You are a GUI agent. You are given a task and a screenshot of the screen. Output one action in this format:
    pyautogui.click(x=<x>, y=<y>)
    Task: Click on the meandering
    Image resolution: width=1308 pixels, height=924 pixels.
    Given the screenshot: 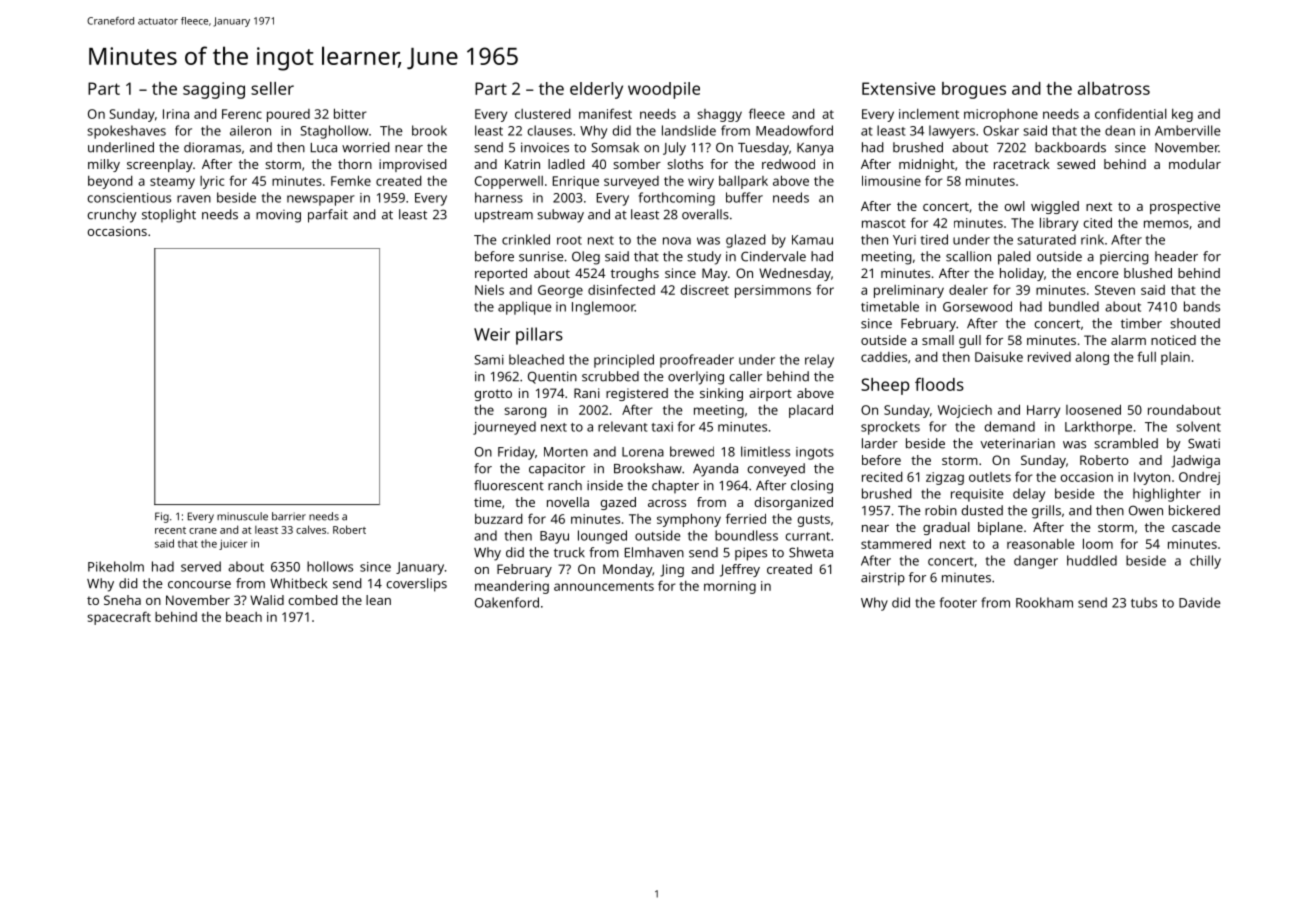 What is the action you would take?
    pyautogui.click(x=512, y=587)
